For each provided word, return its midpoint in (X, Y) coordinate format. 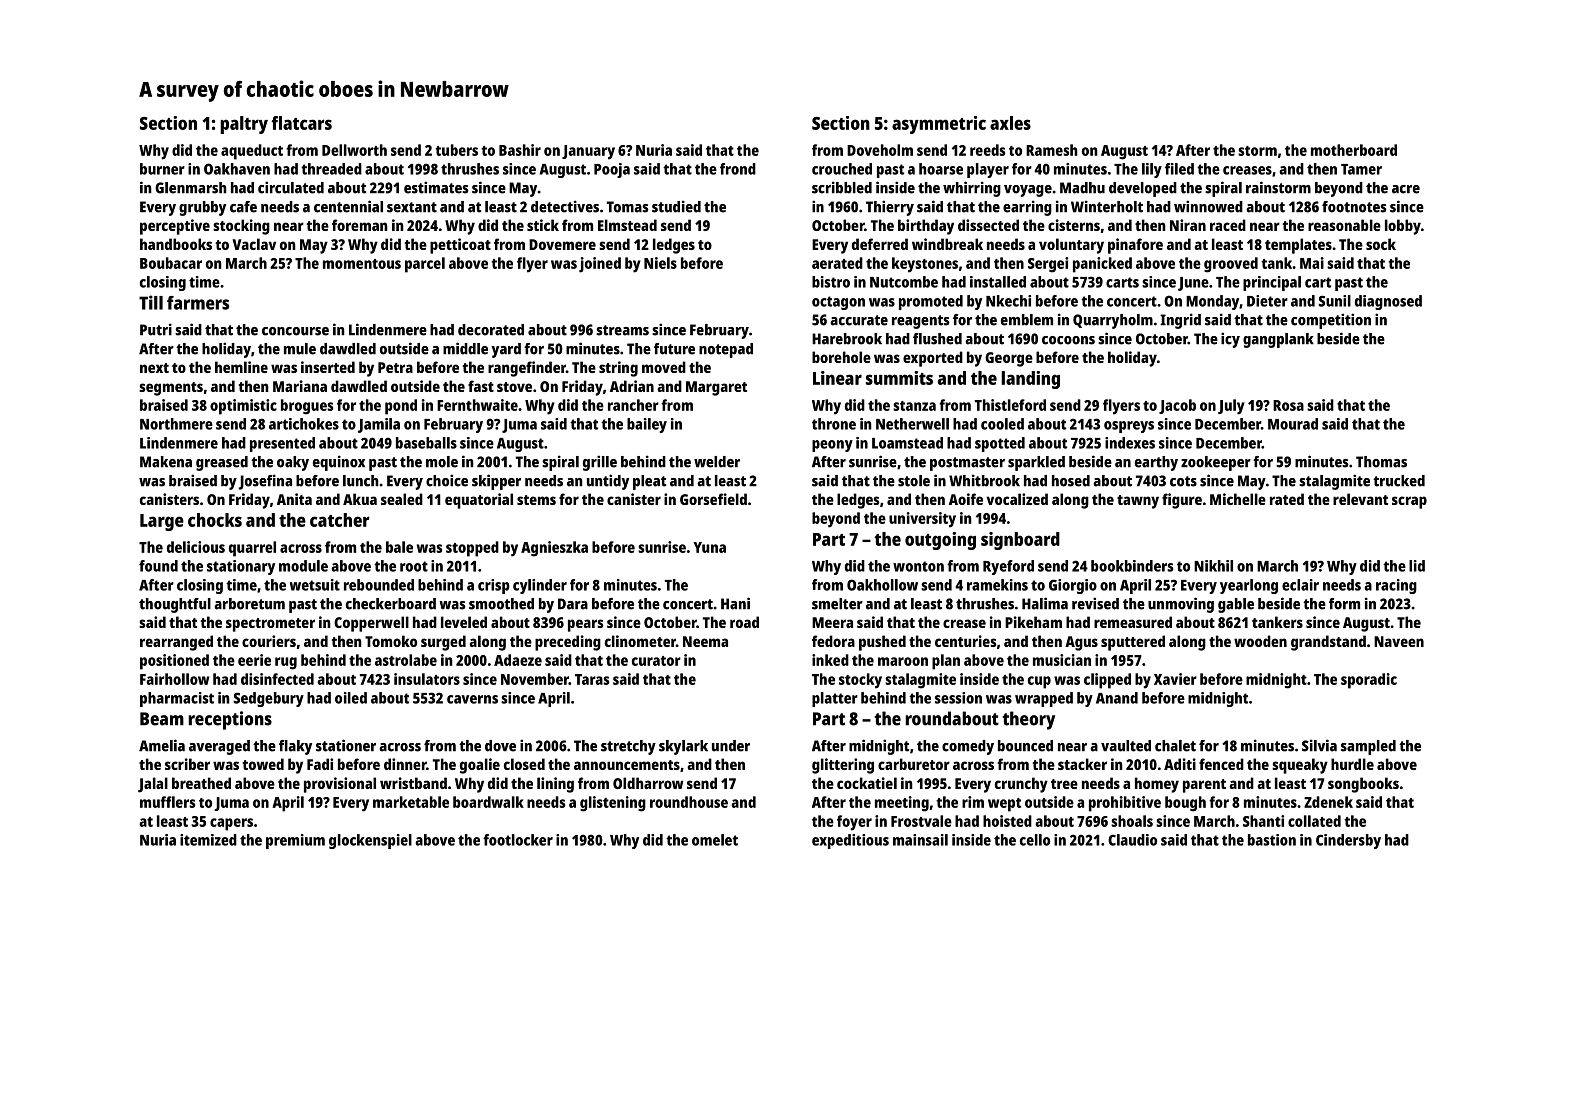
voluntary (1071, 246)
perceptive (175, 227)
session (958, 698)
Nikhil (1213, 566)
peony (832, 446)
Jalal (153, 785)
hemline (241, 367)
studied (676, 206)
